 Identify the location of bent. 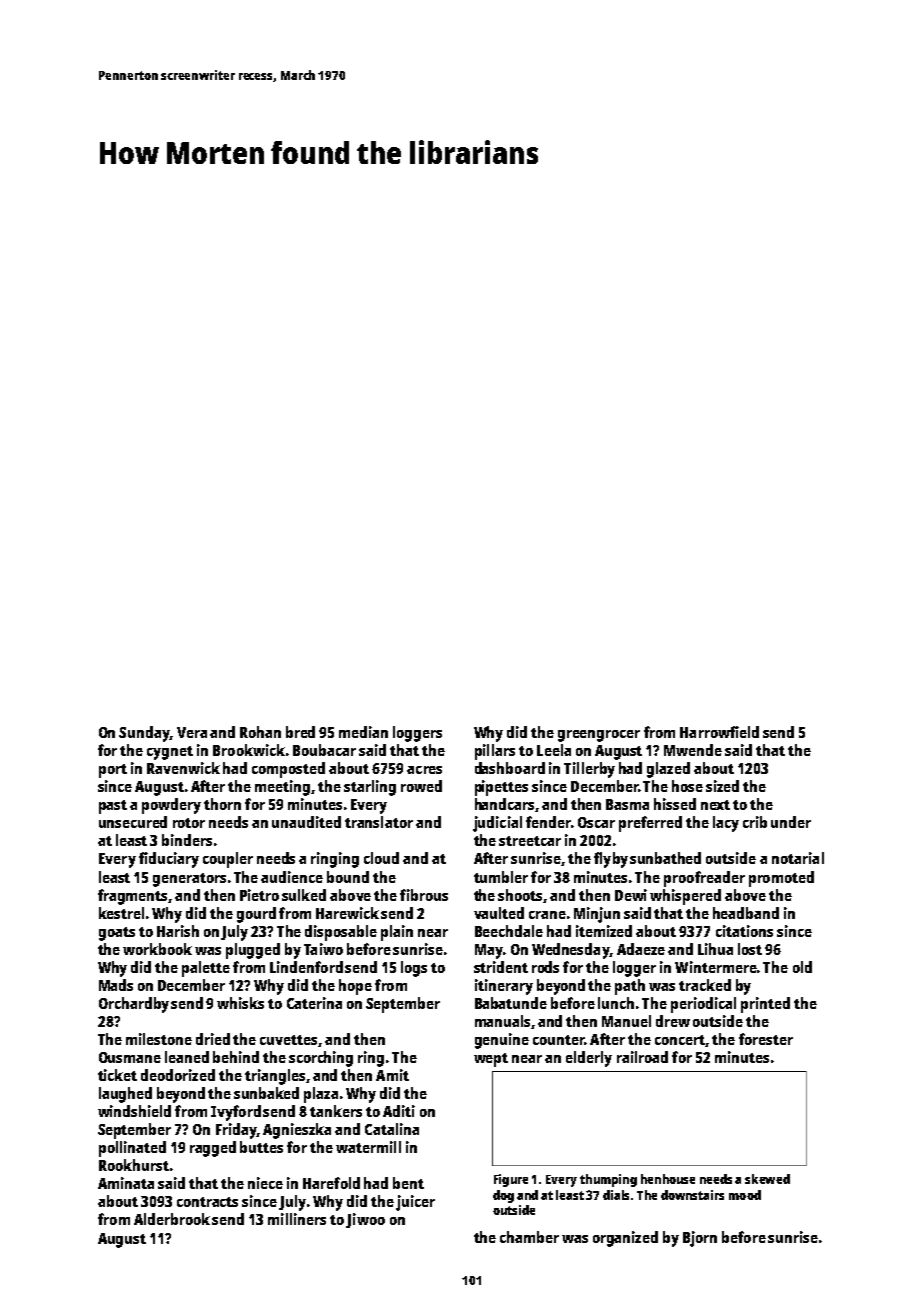
(408, 1183).
